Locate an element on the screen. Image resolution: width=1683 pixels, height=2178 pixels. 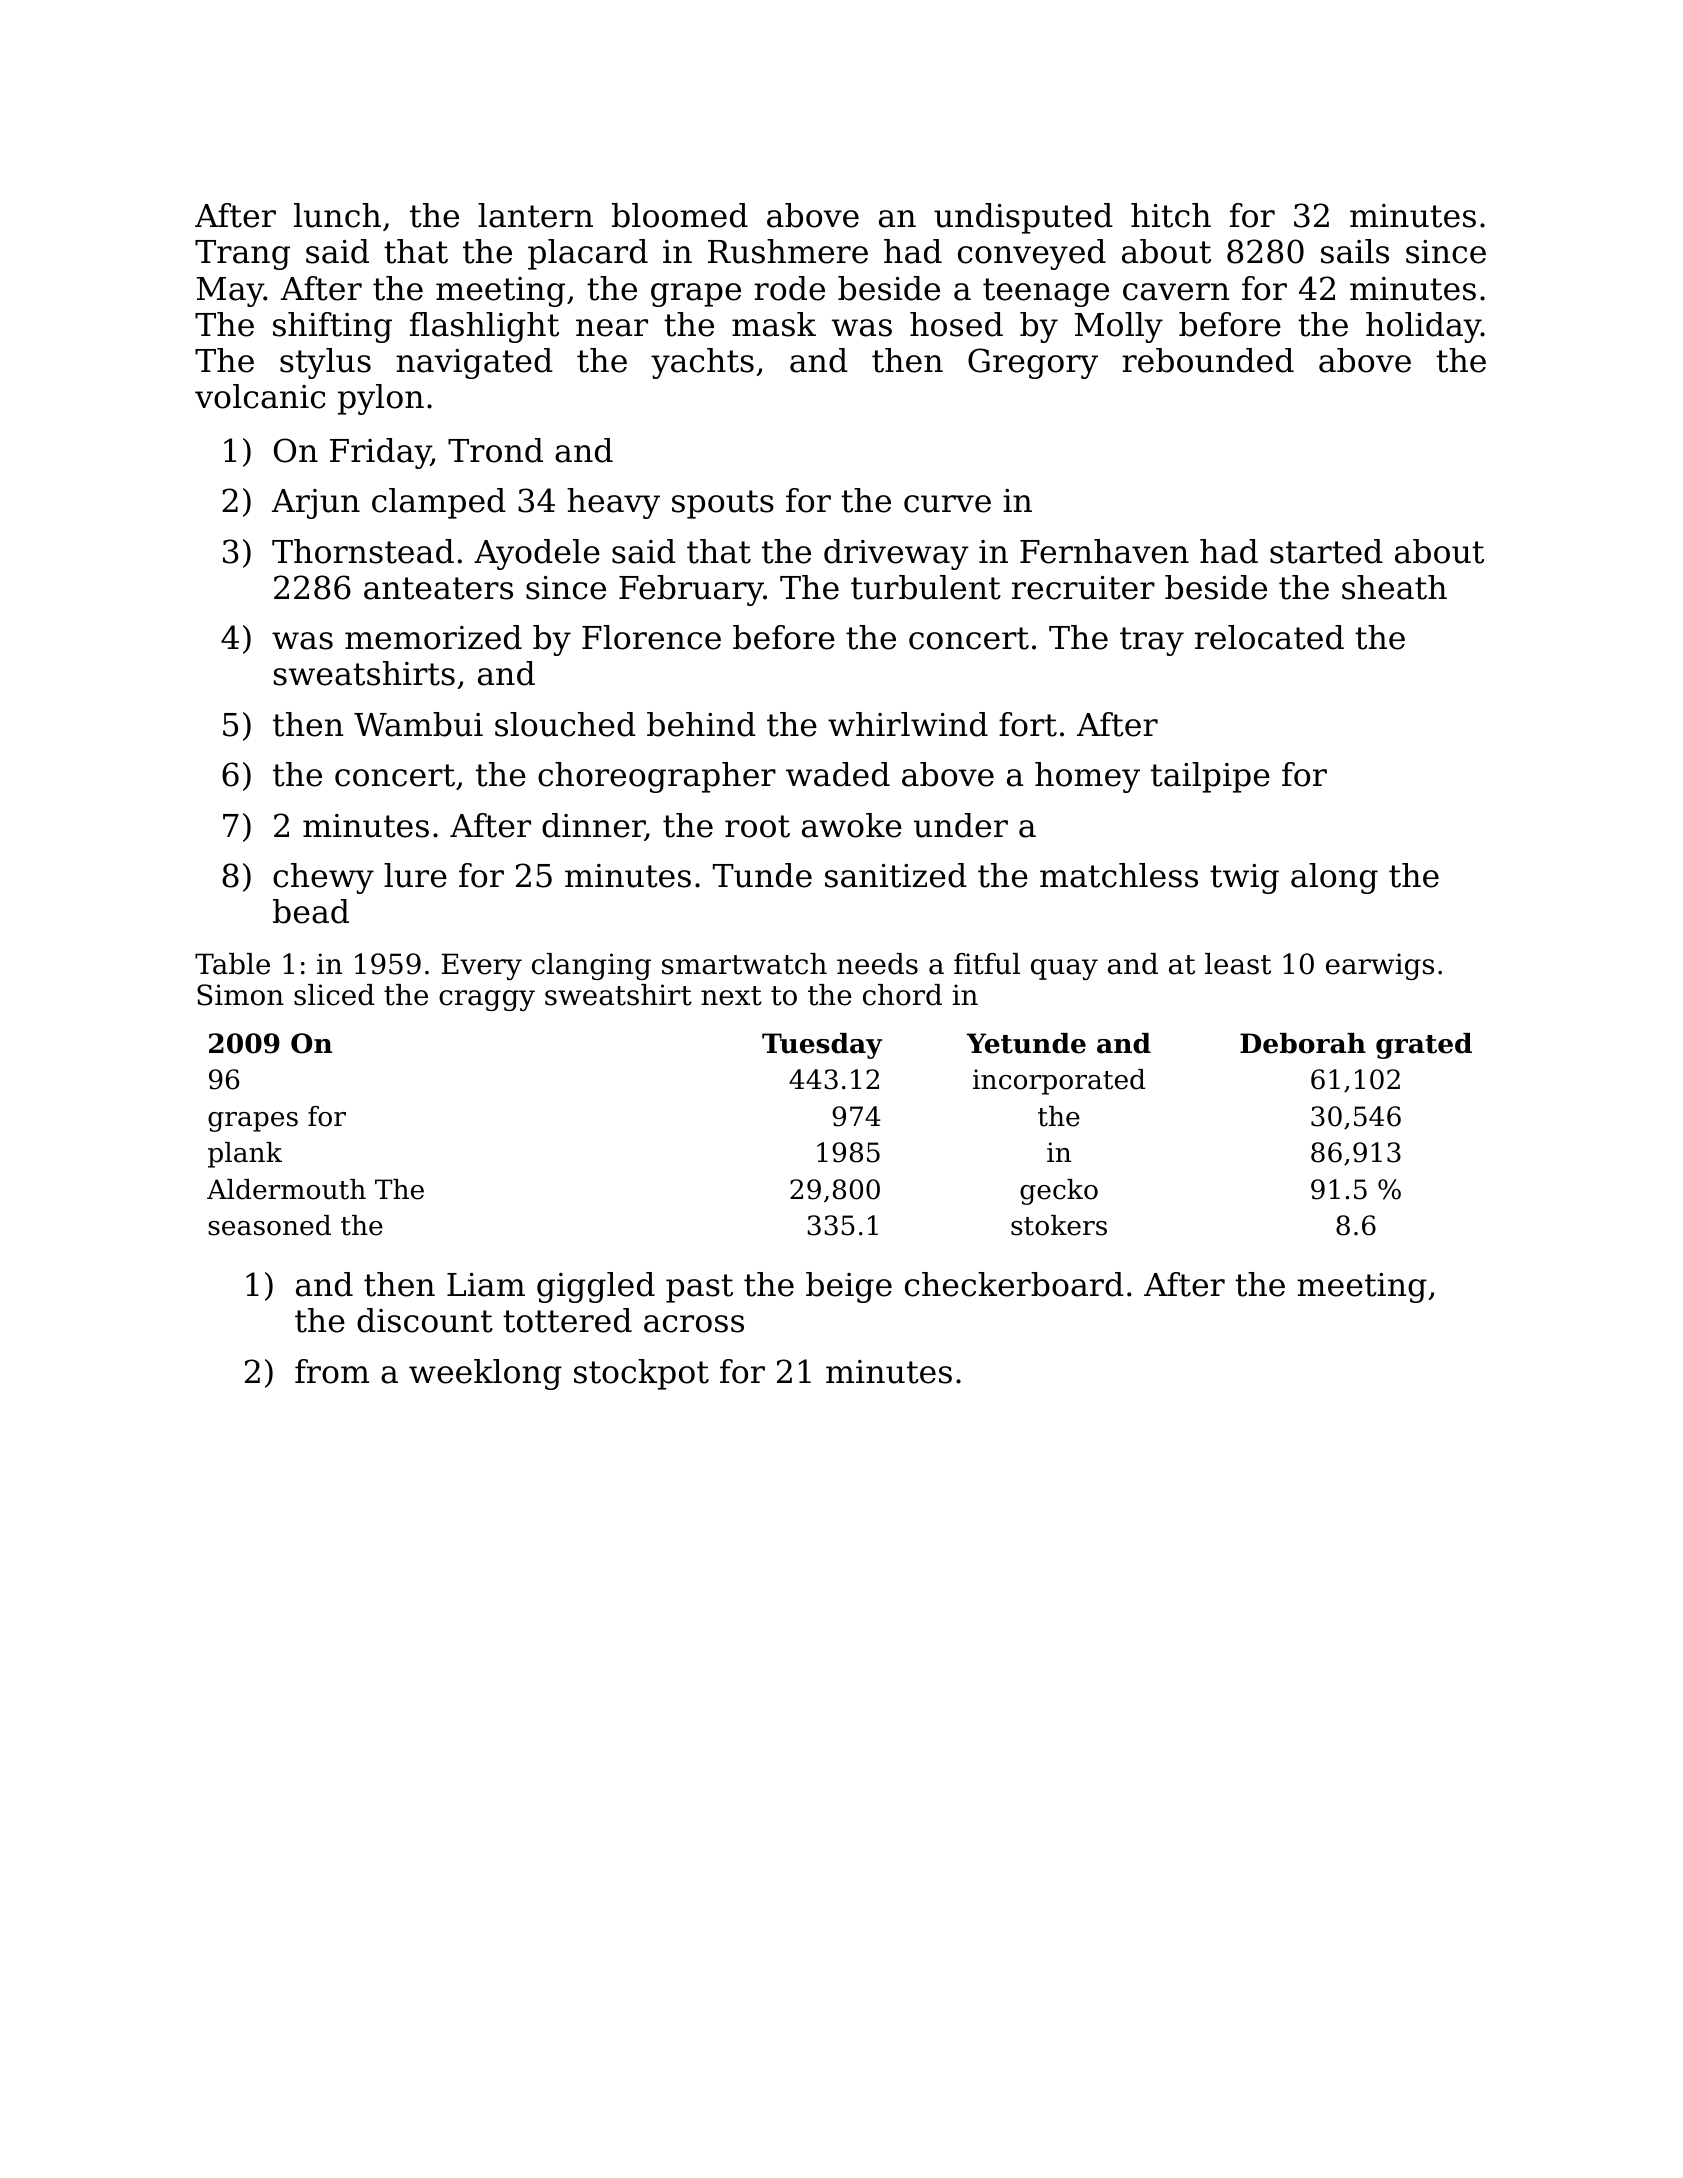
curve is located at coordinates (947, 504).
